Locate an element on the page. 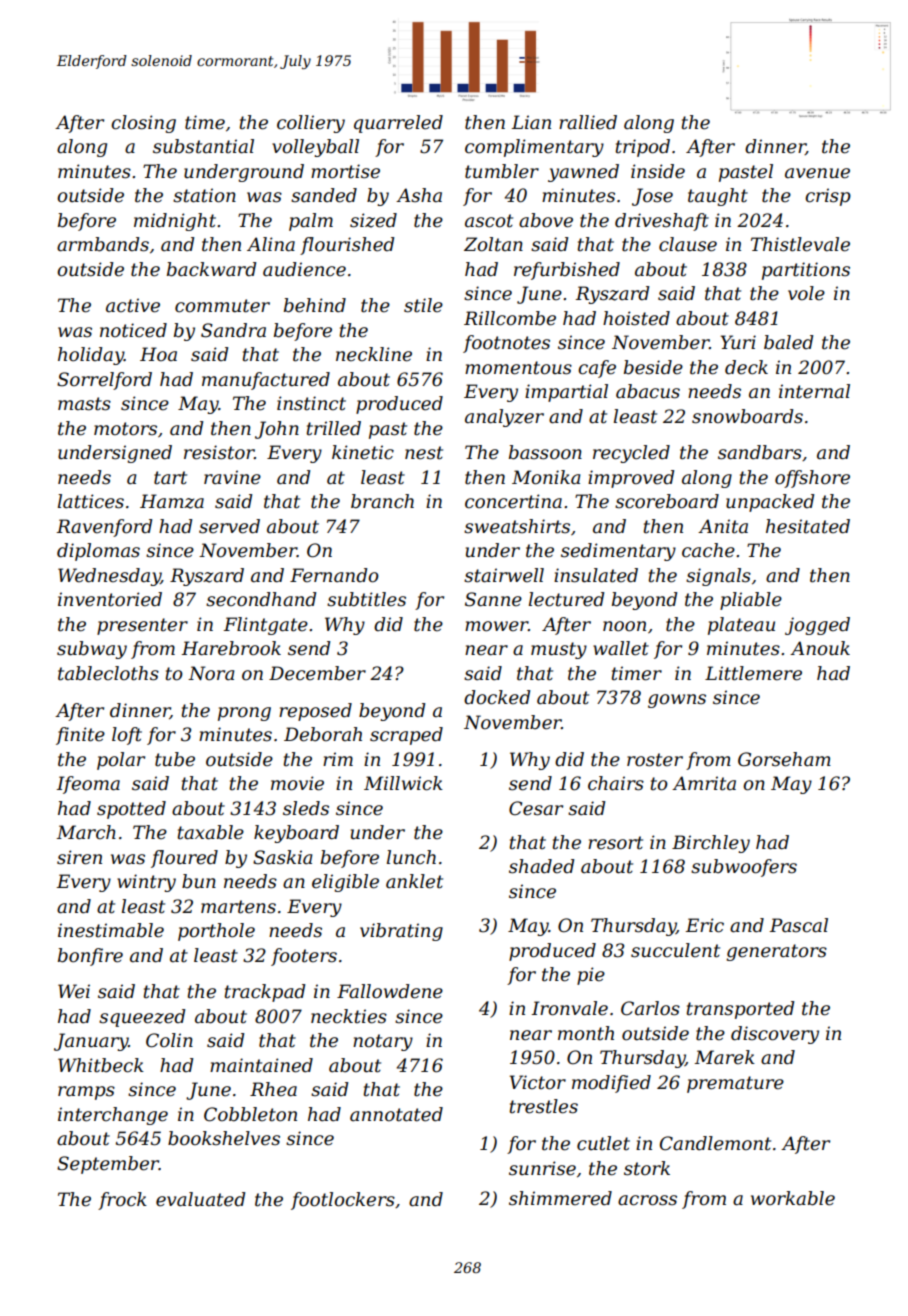  complimentary is located at coordinates (534, 148).
